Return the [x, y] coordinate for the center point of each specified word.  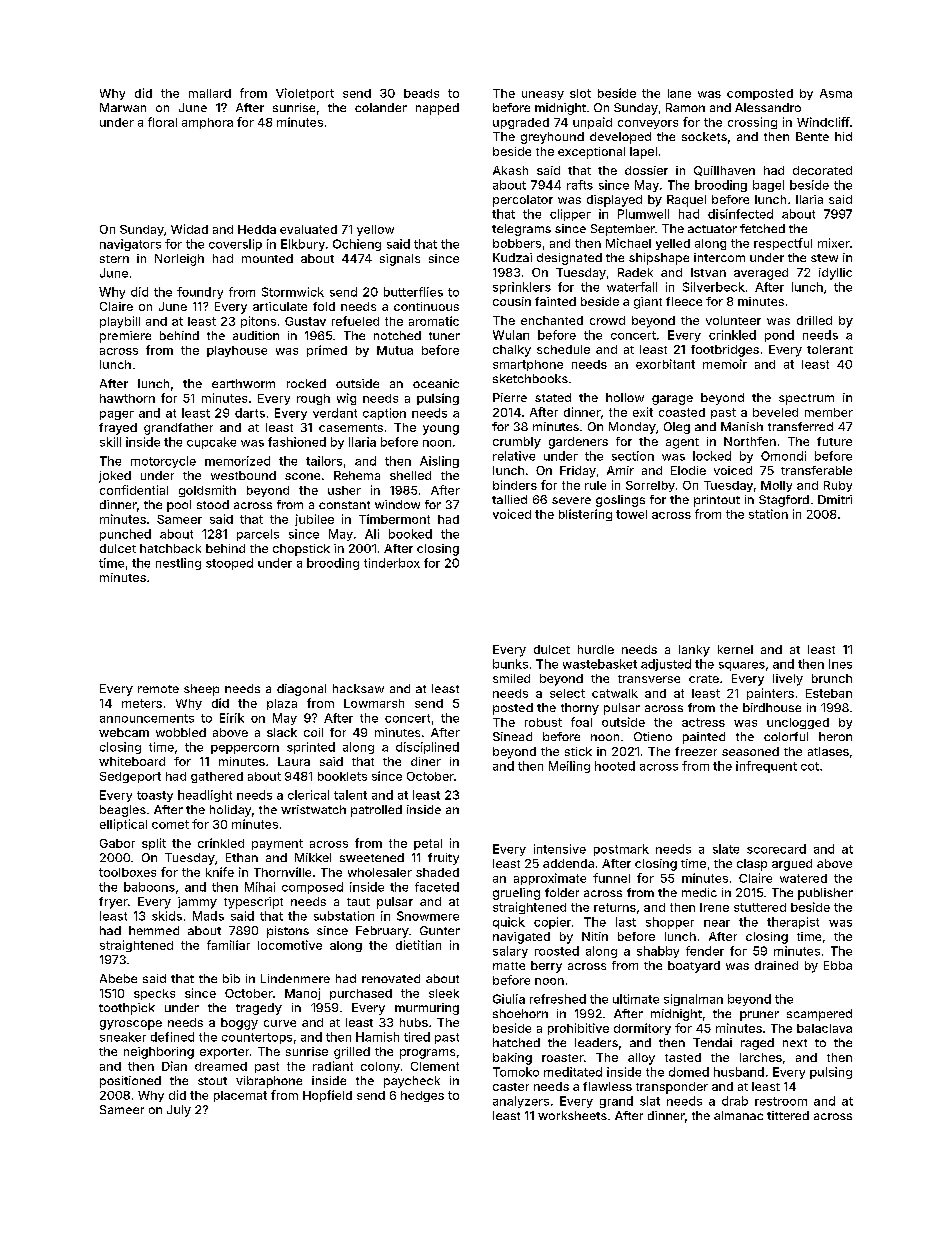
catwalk [615, 693]
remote [158, 689]
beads [421, 93]
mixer [834, 243]
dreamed [221, 1066]
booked [410, 534]
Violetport [305, 94]
